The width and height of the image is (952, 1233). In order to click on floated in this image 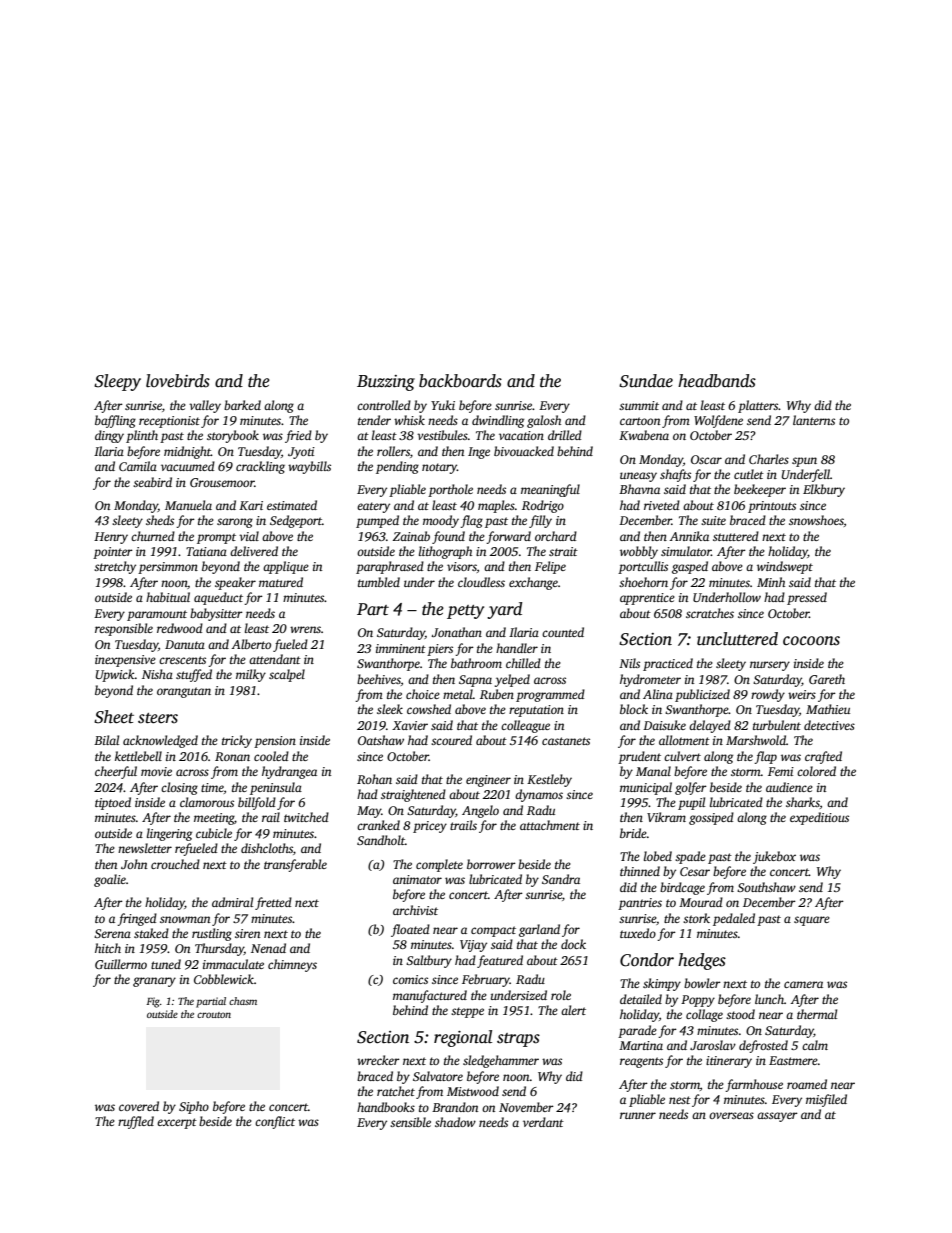, I will do `click(410, 930)`.
